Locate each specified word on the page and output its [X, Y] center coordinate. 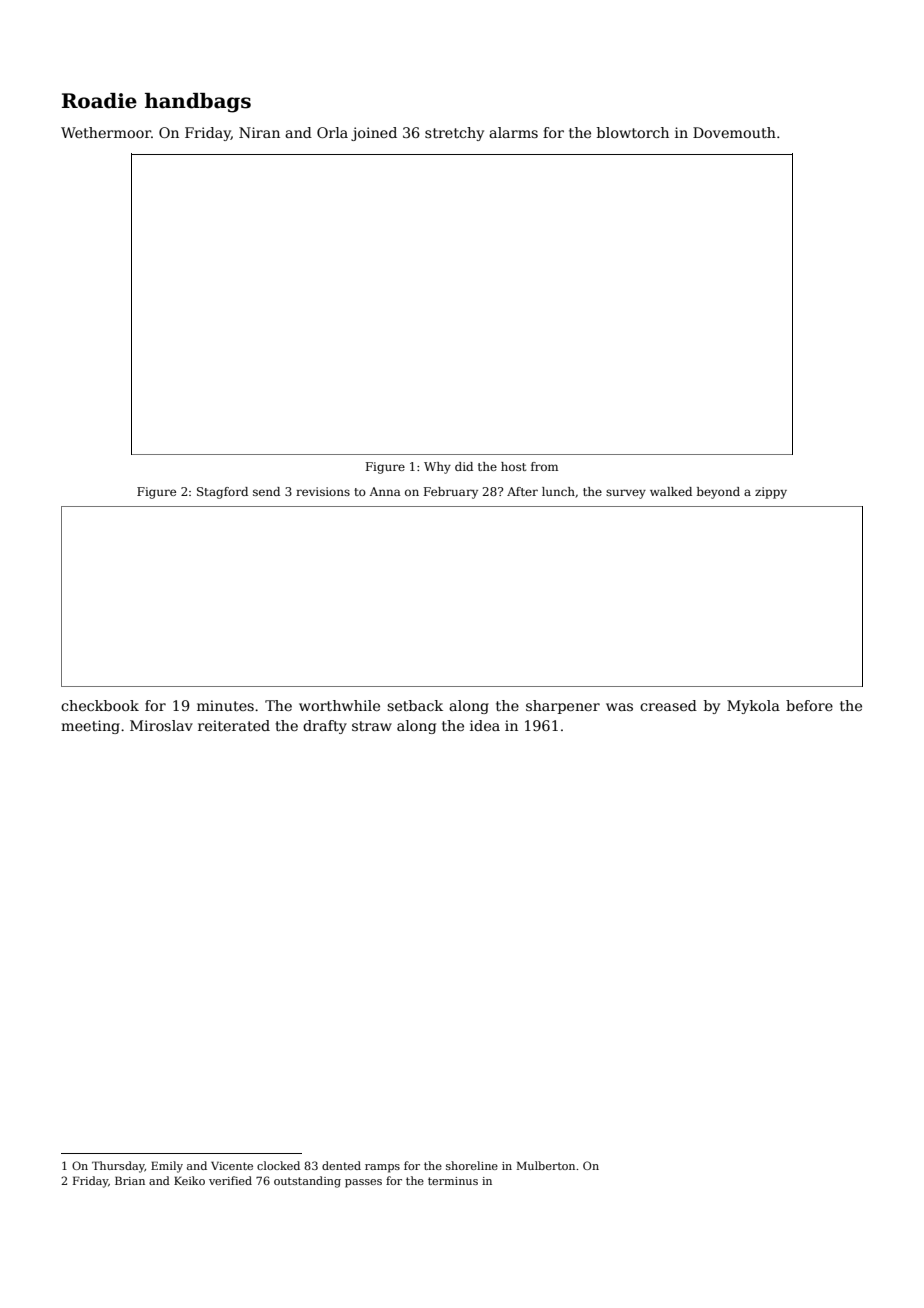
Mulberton [546, 1165]
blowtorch [633, 132]
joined [374, 134]
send [266, 491]
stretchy [454, 134]
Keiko [189, 1180]
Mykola [753, 707]
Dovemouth [734, 132]
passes [363, 1183]
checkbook [100, 705]
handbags [198, 103]
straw [372, 726]
